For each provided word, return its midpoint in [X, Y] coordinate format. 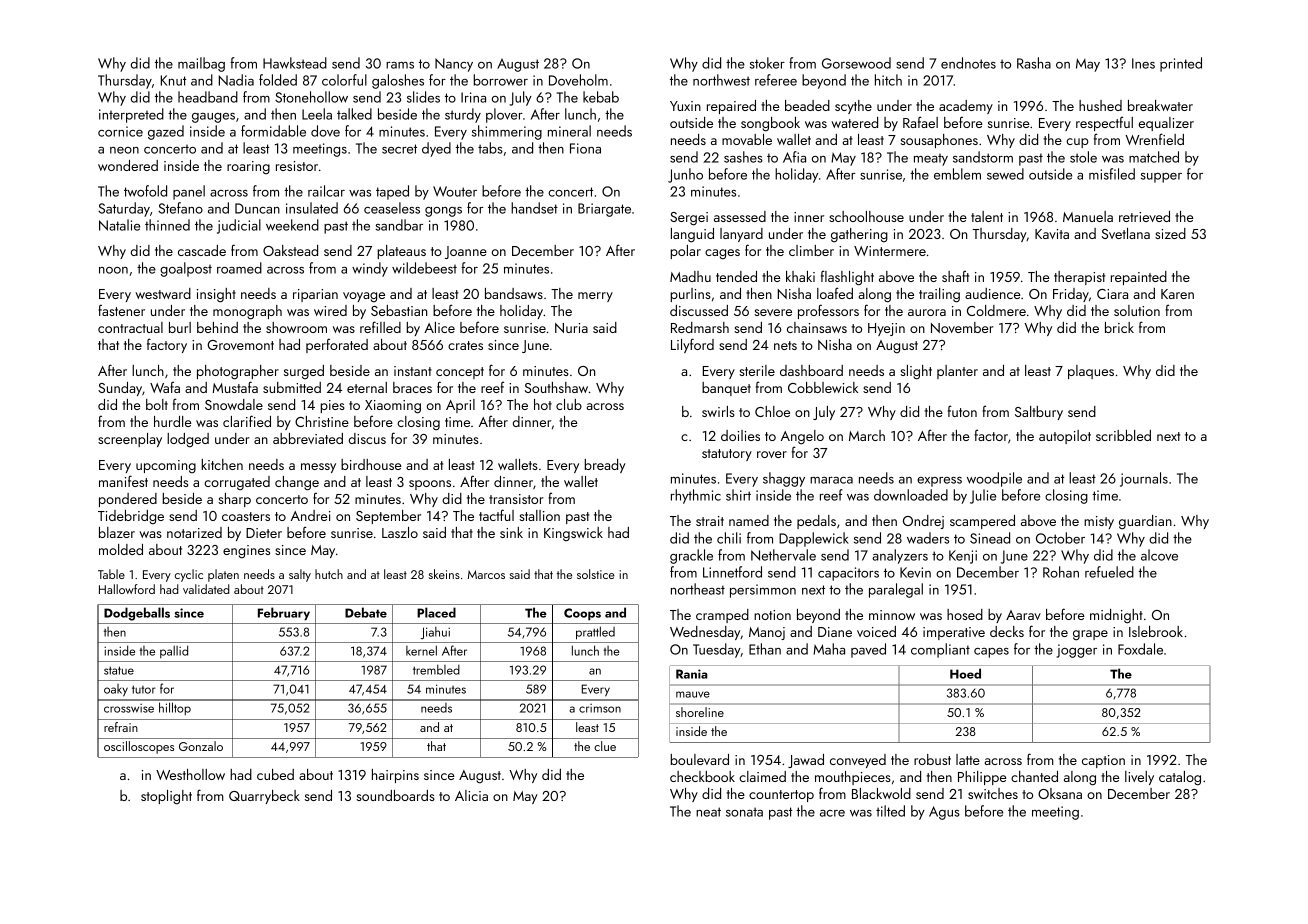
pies [333, 406]
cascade [202, 250]
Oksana [1060, 793]
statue [119, 670]
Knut [173, 80]
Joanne [466, 252]
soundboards [395, 795]
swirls [718, 411]
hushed [1100, 105]
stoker [767, 63]
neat [708, 812]
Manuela [1088, 216]
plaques [1091, 372]
